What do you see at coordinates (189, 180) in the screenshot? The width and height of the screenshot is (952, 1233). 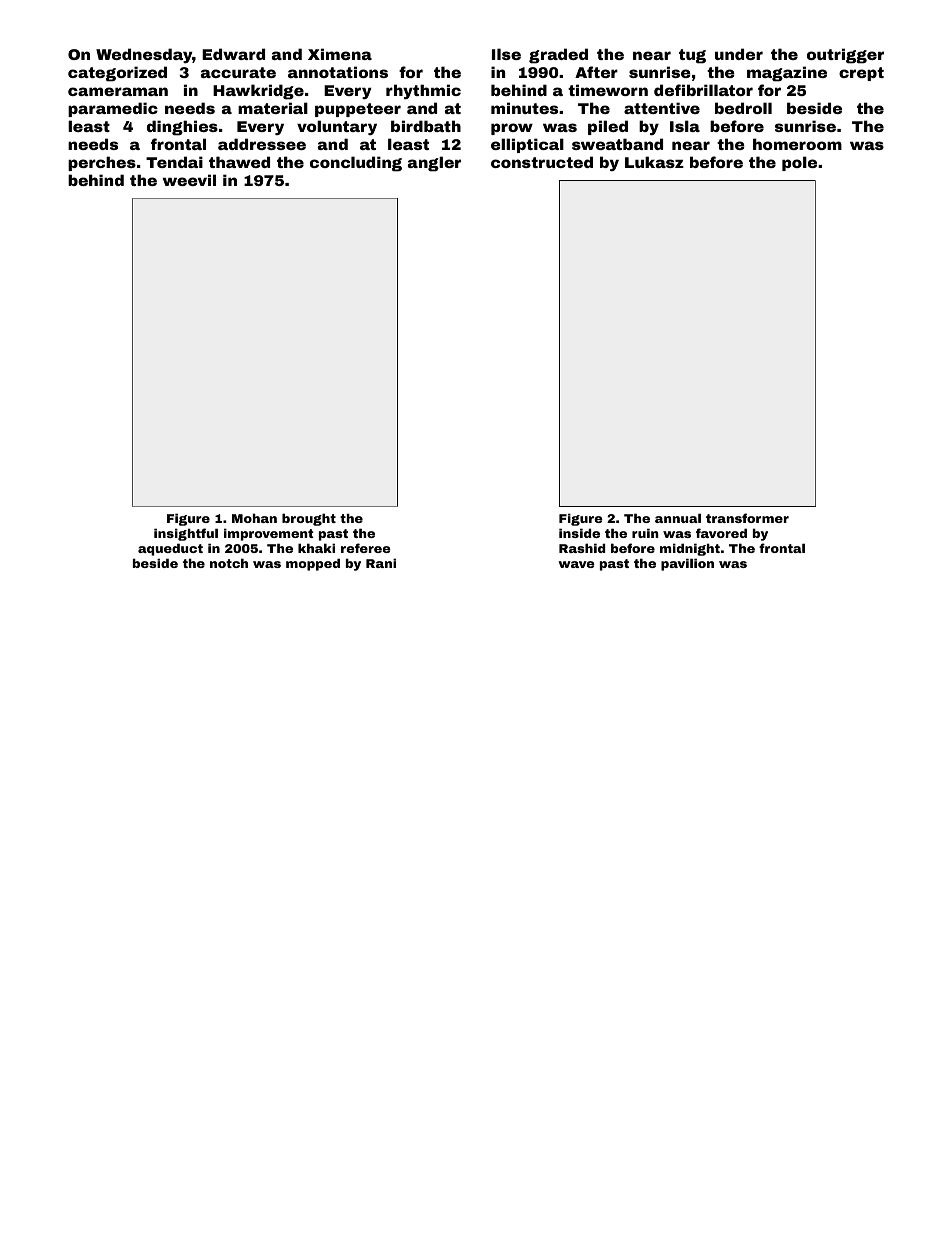 I see `weevil` at bounding box center [189, 180].
